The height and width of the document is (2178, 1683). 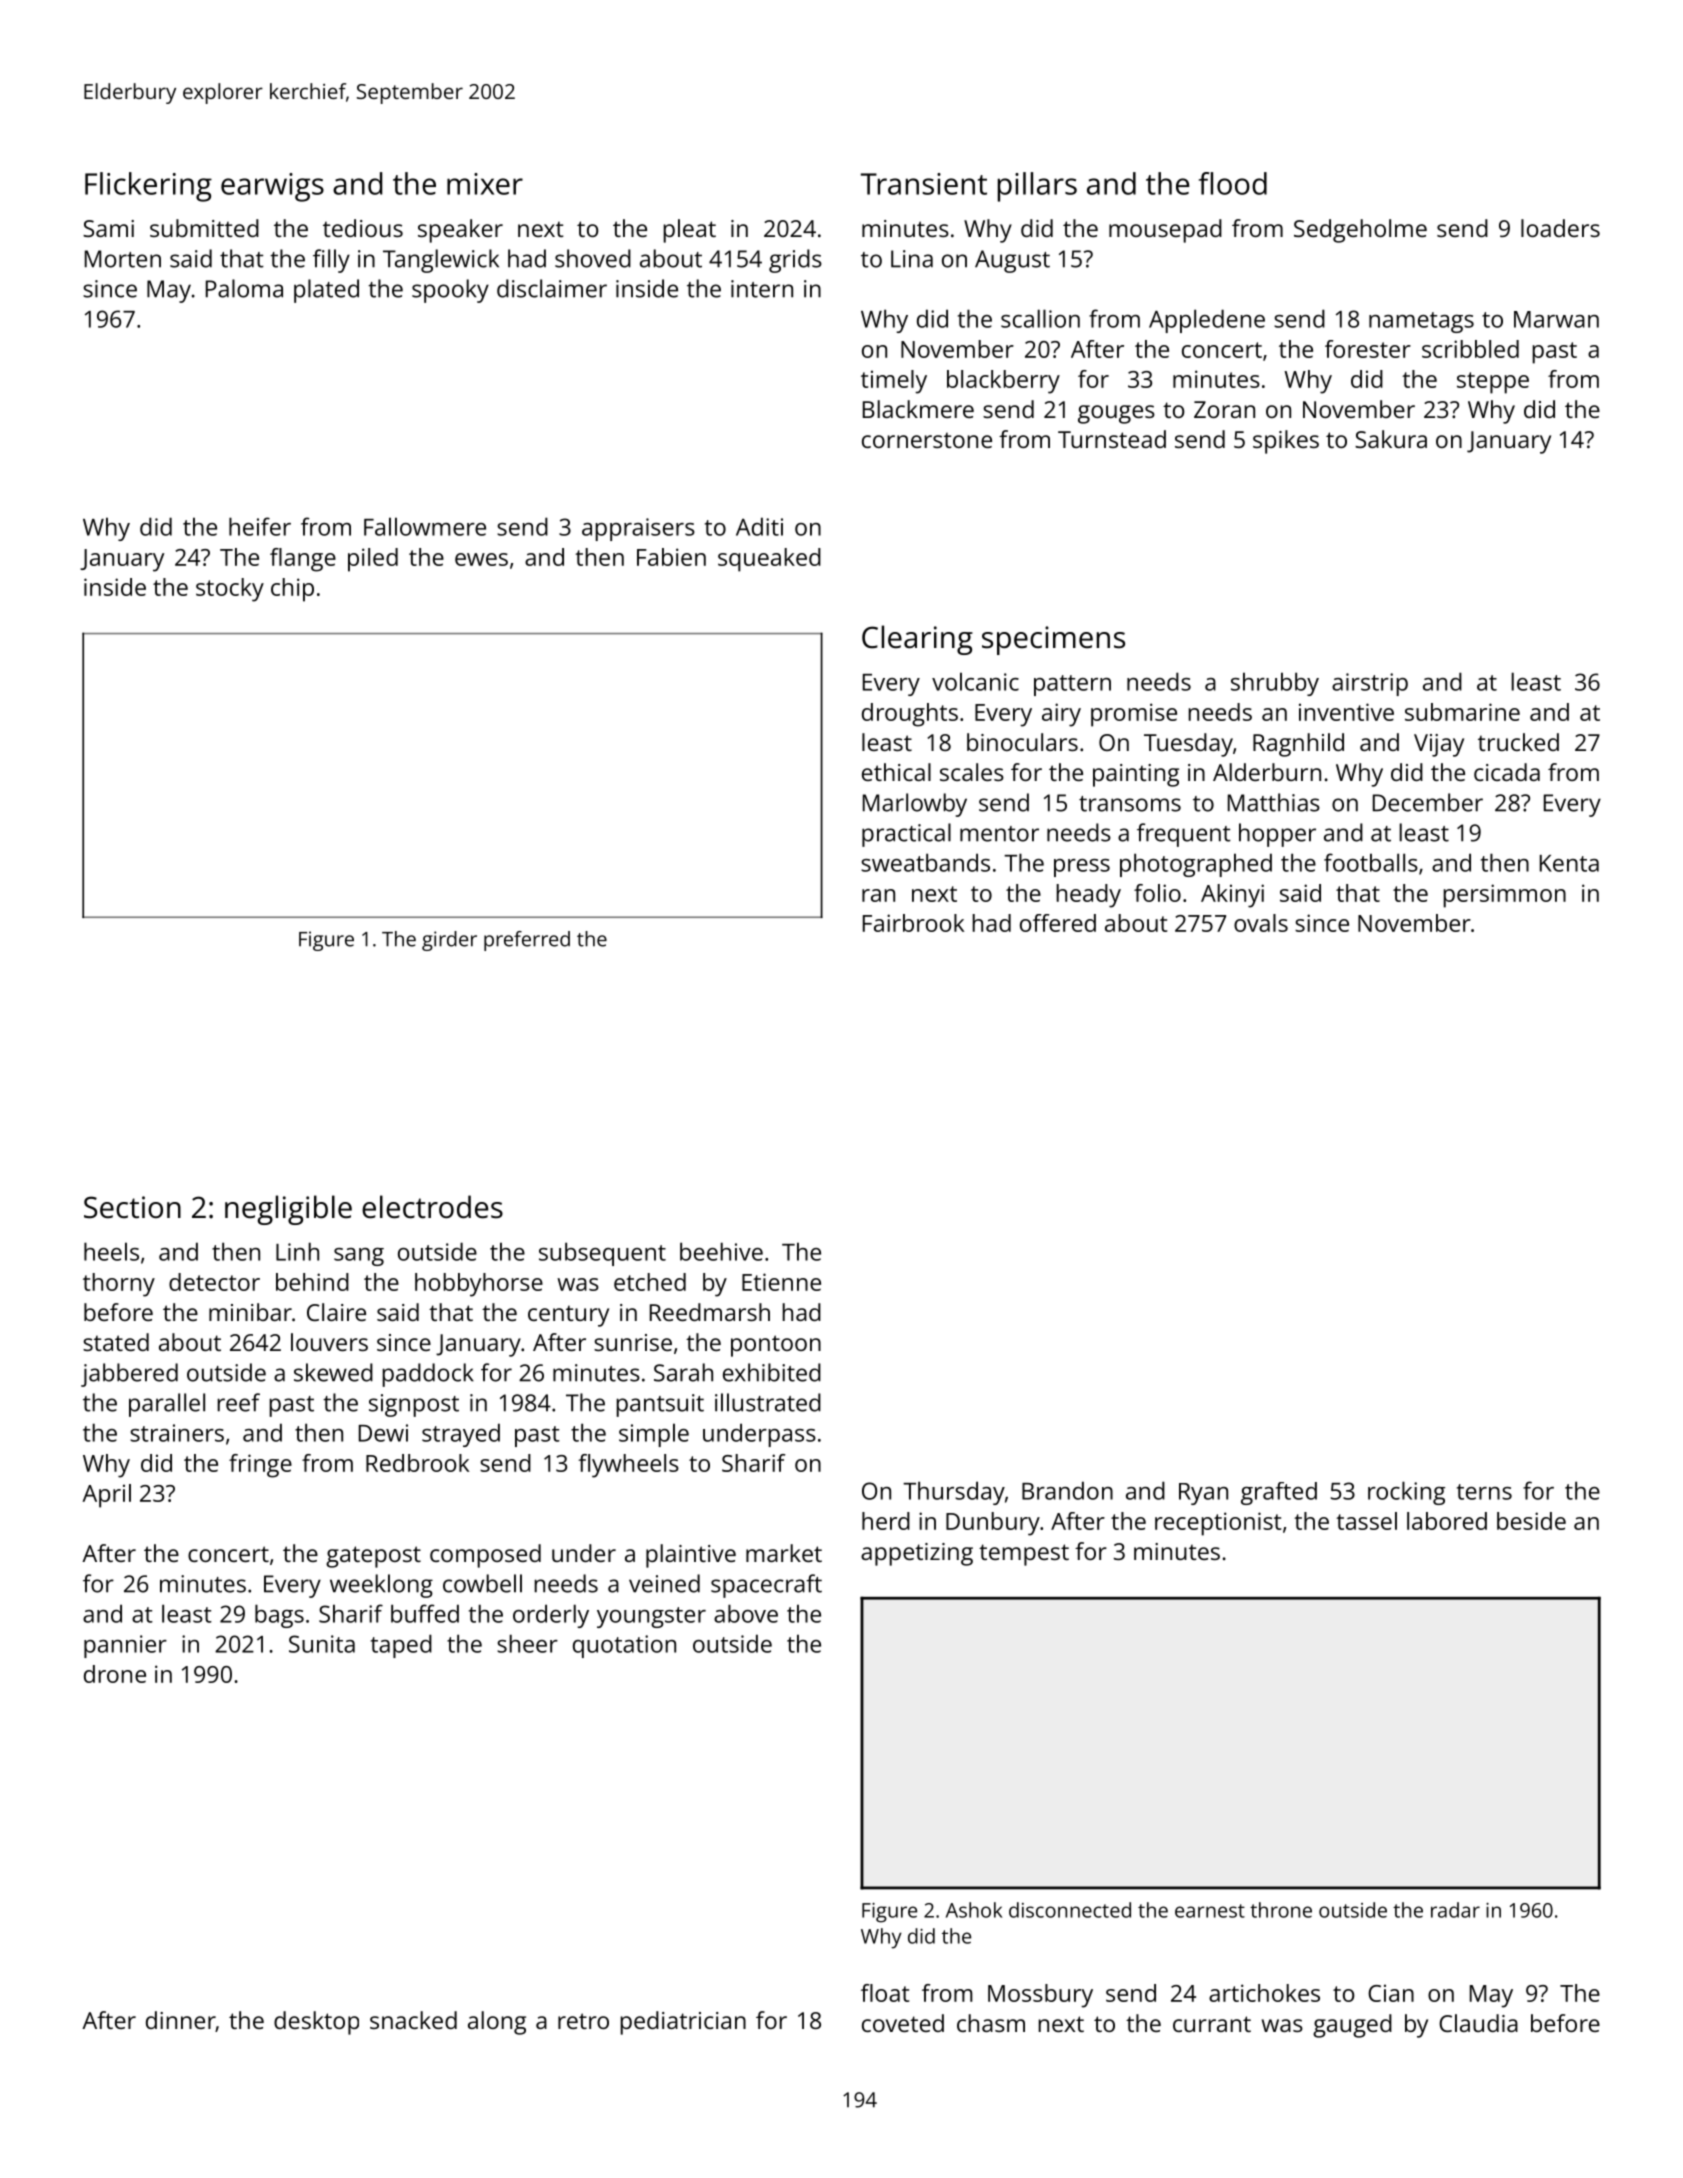 What do you see at coordinates (204, 228) in the document?
I see `submitted` at bounding box center [204, 228].
